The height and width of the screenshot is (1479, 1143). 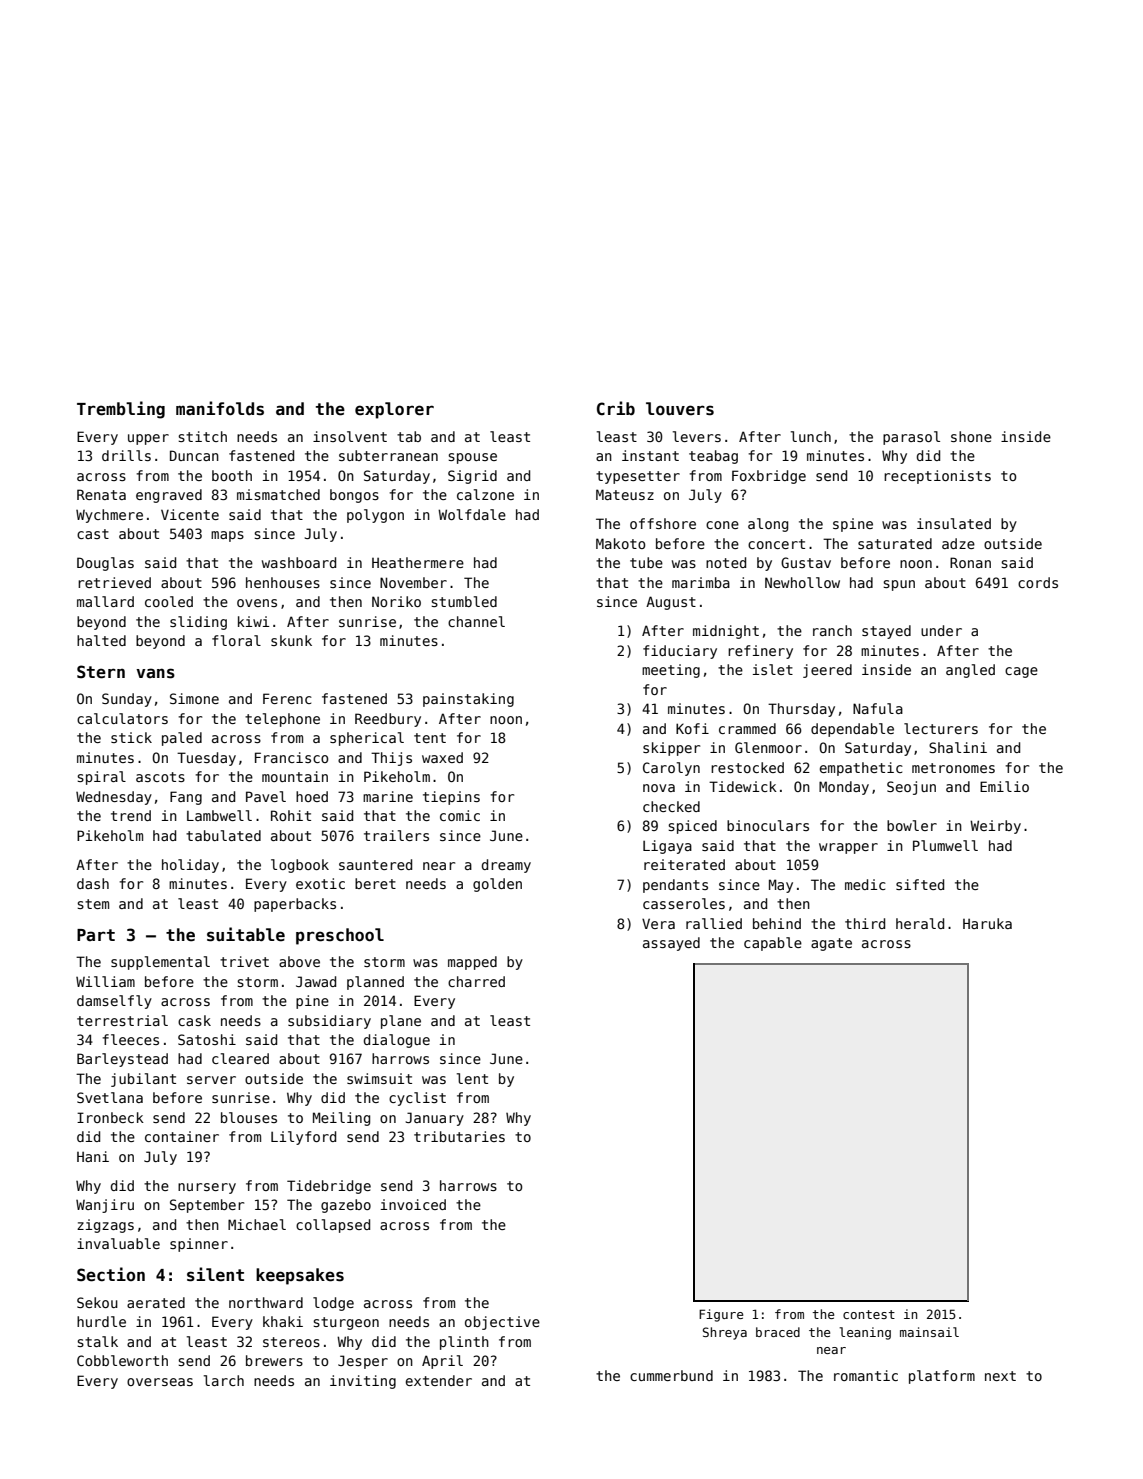 I want to click on manifolds, so click(x=220, y=408).
